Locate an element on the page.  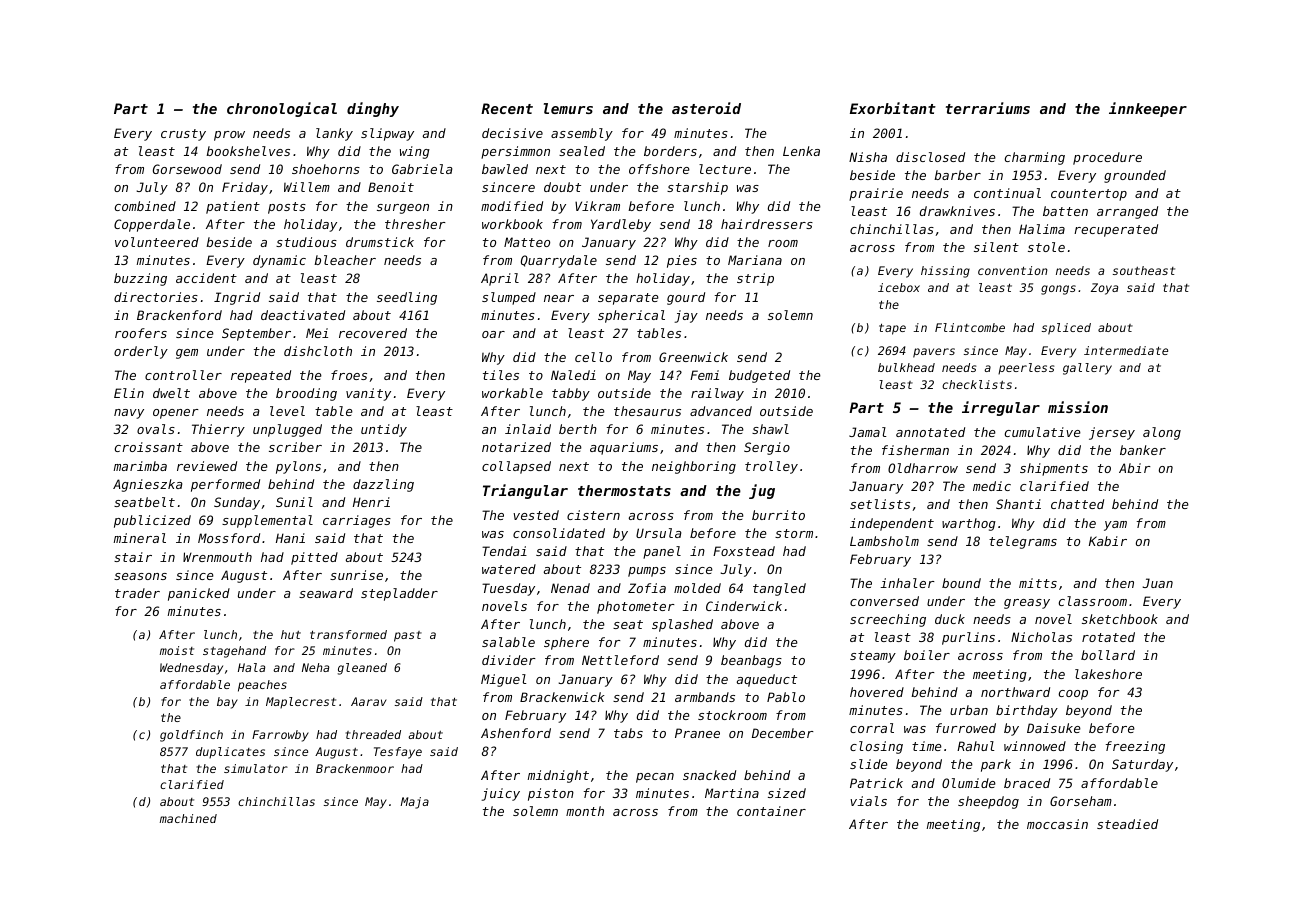
crusty is located at coordinates (183, 135).
